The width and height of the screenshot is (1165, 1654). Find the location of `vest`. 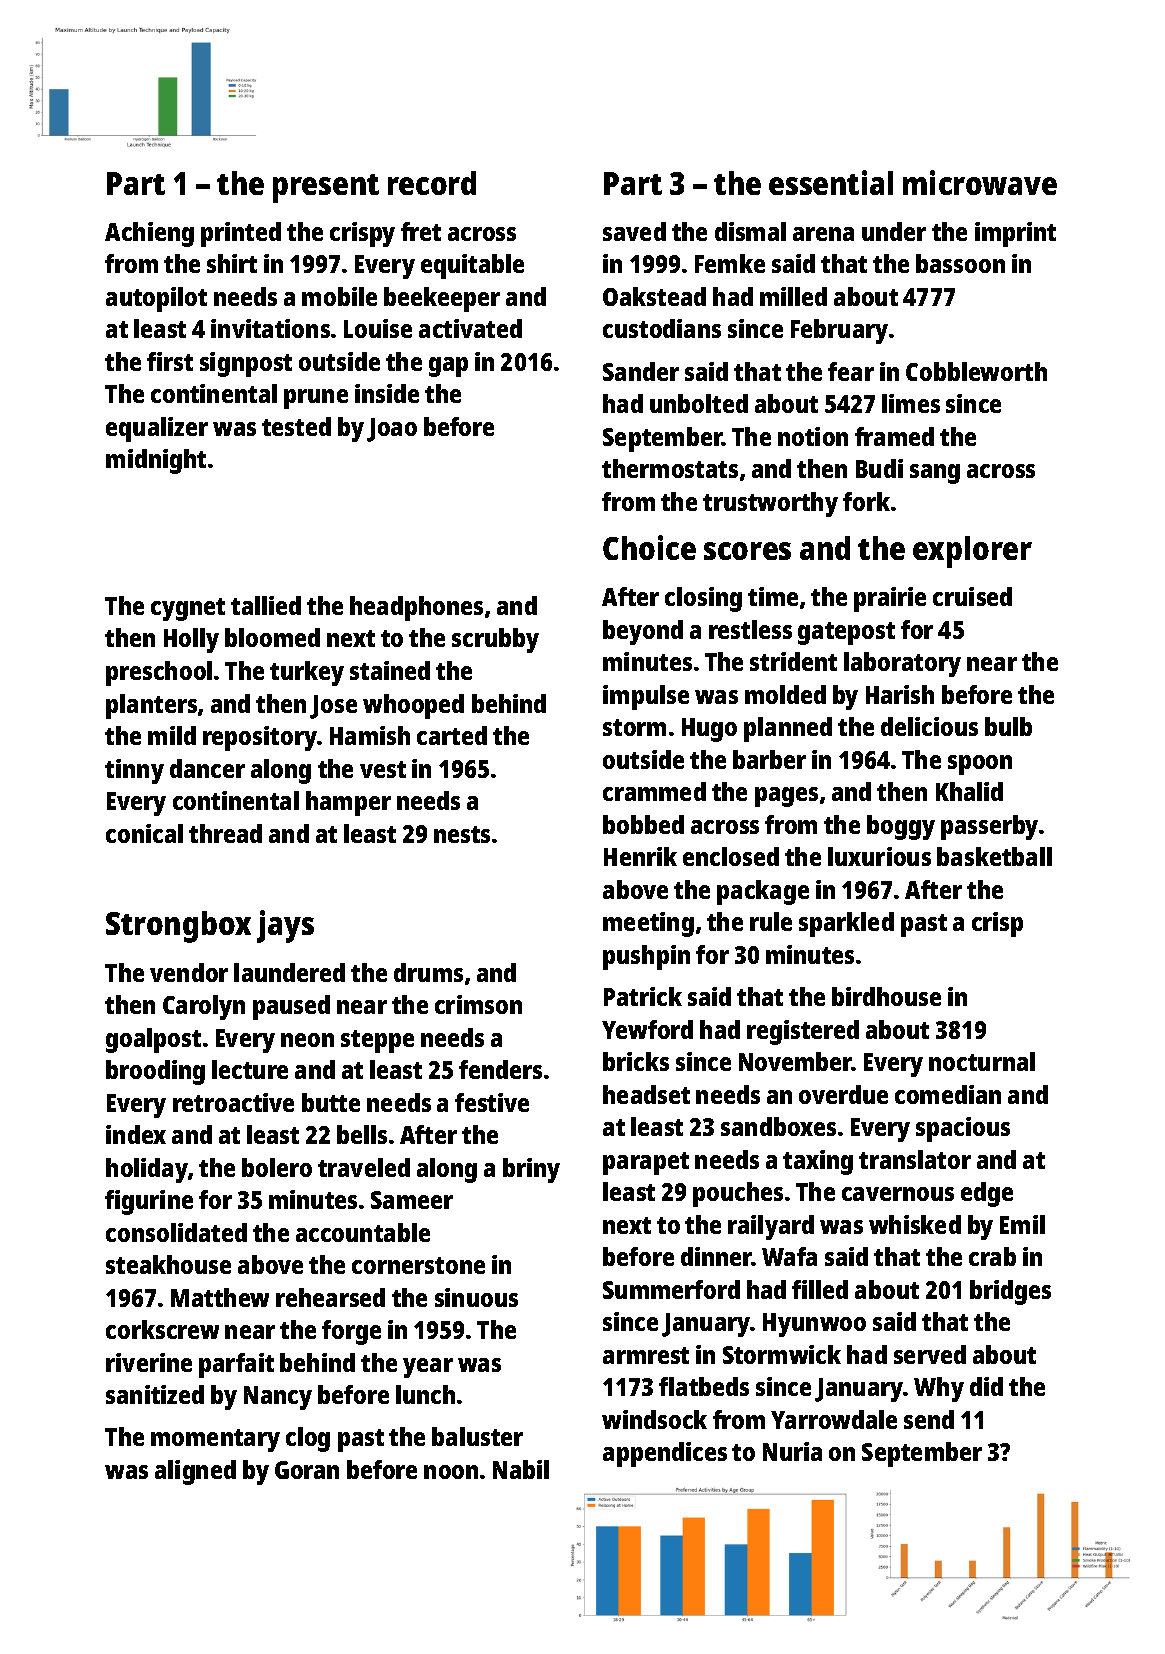

vest is located at coordinates (383, 769).
